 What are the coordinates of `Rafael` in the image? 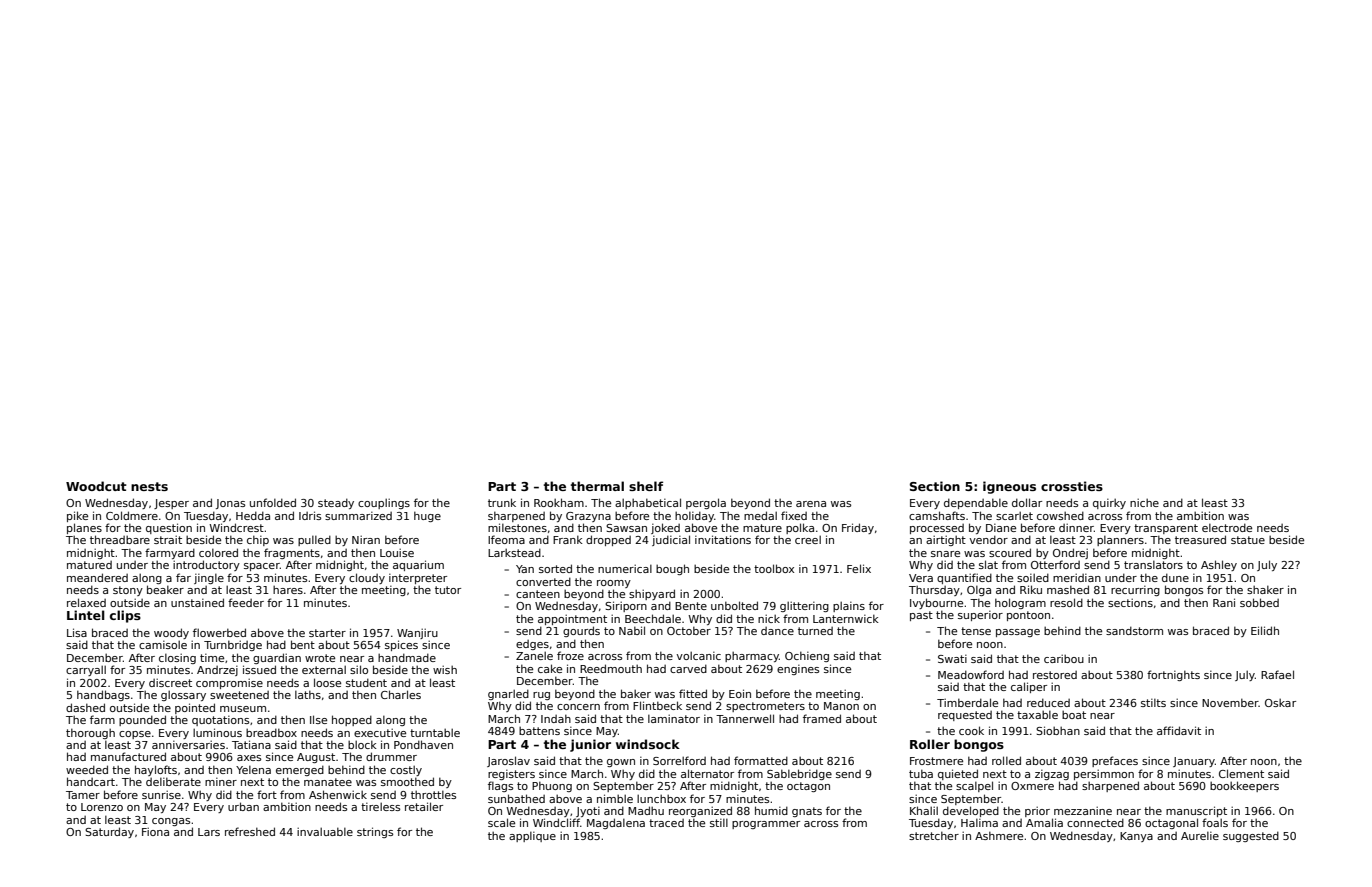 It's located at (1277, 674).
